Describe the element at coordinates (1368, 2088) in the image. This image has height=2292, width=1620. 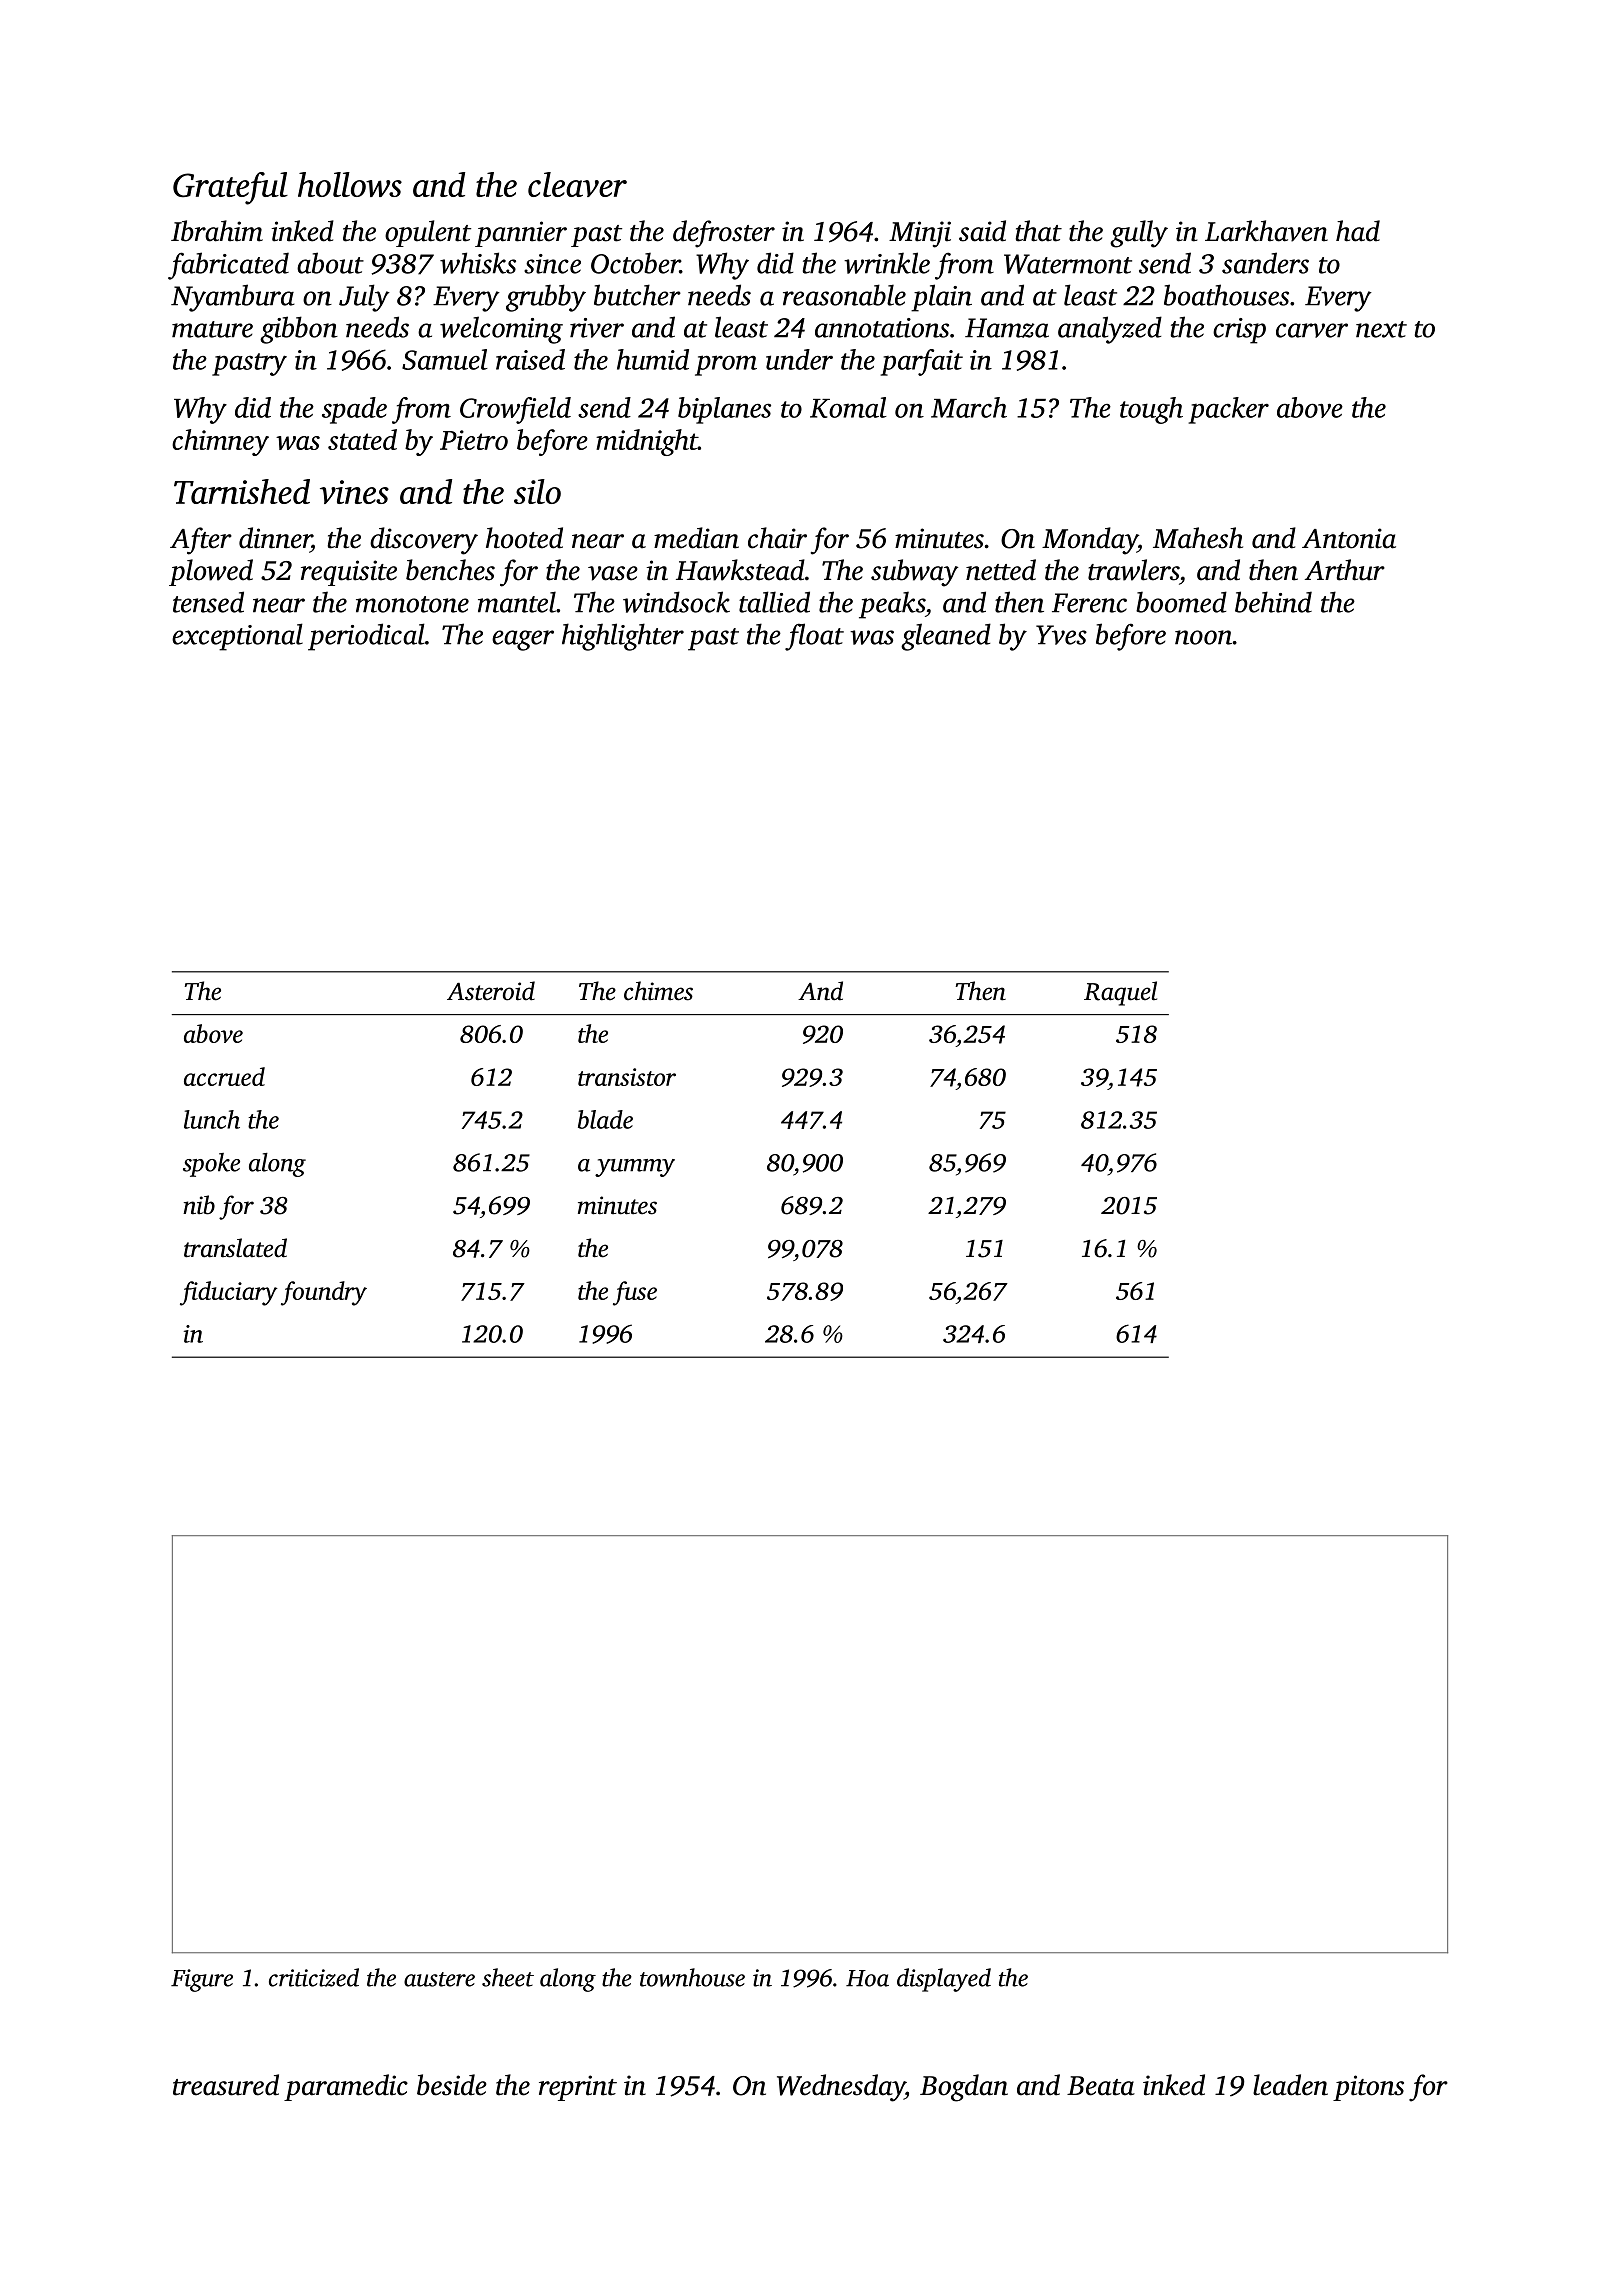
I see `pitons` at that location.
